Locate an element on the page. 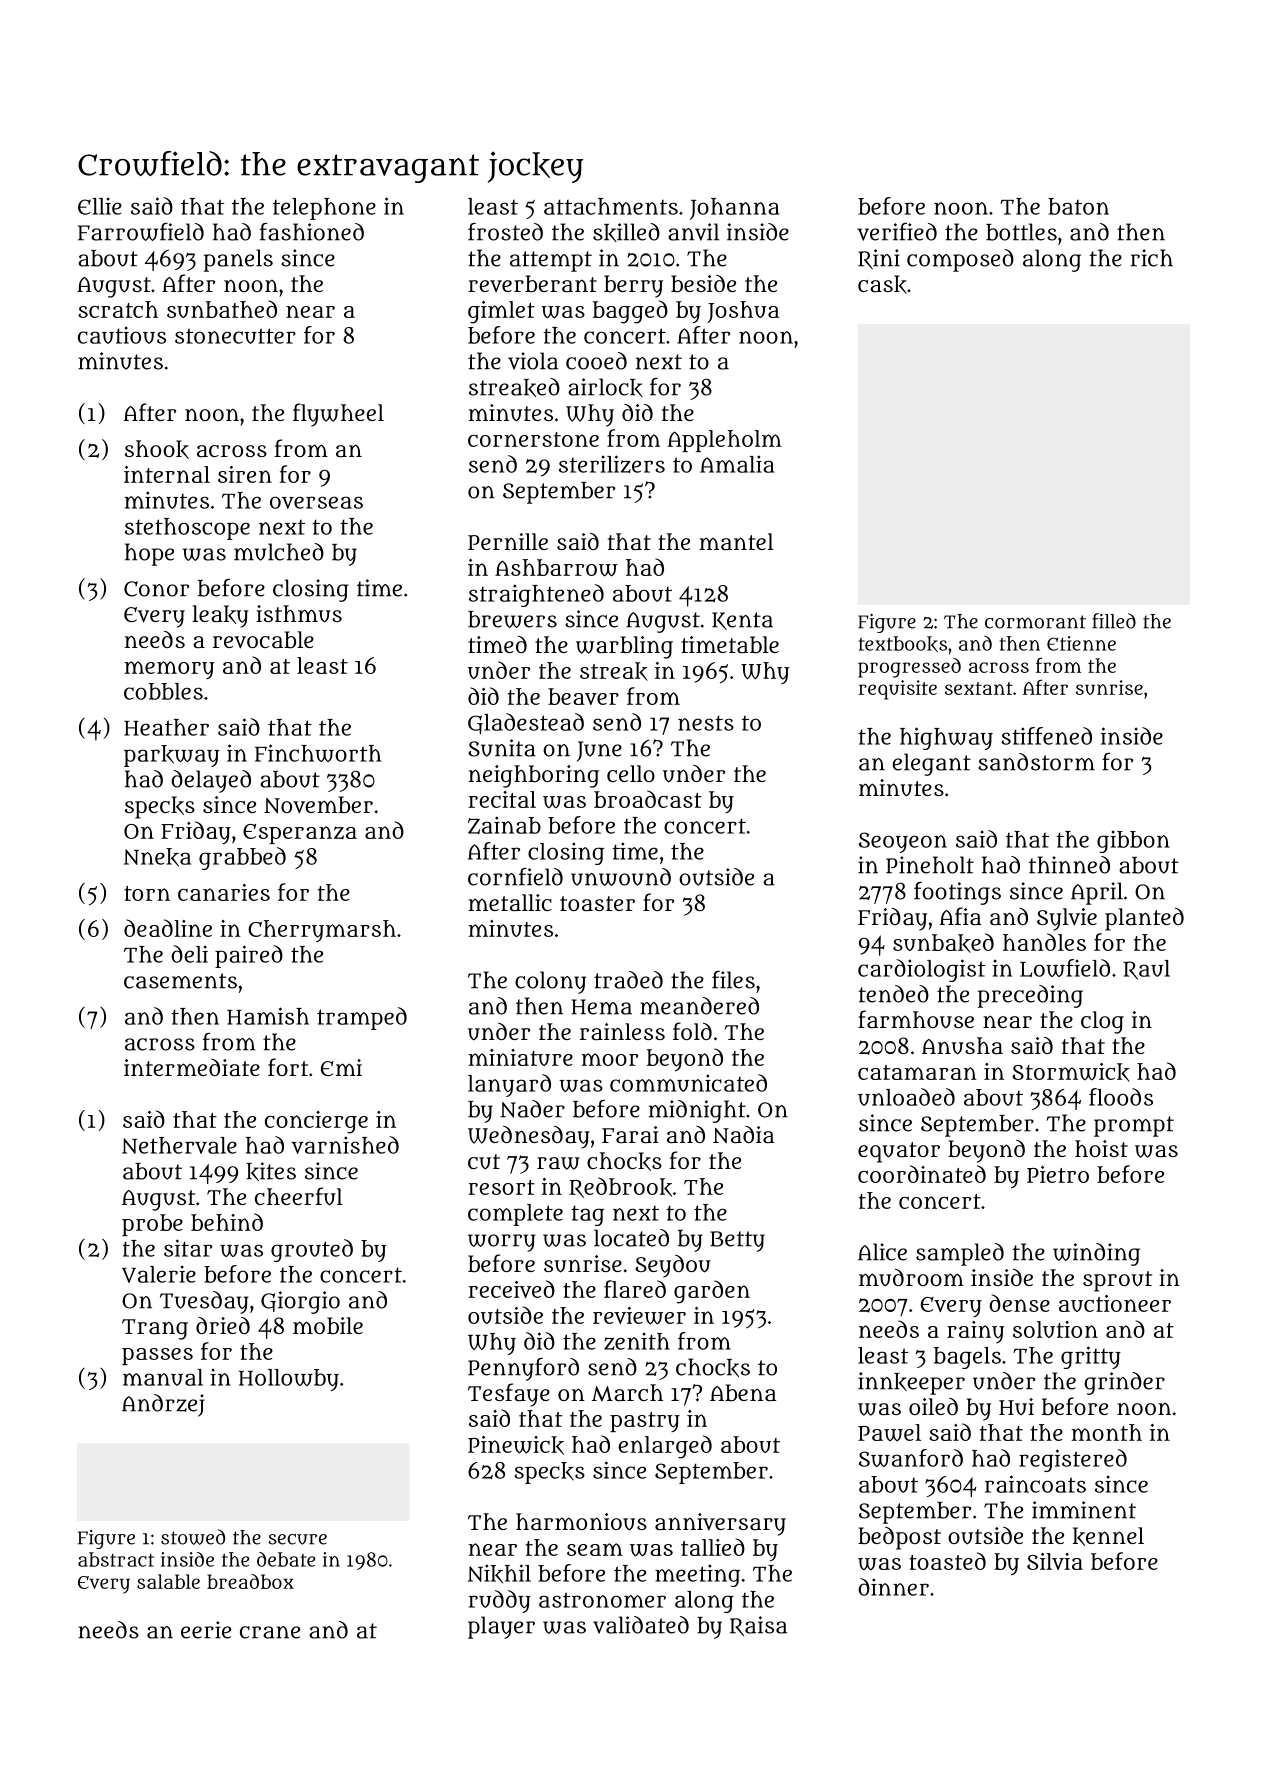 This image has width=1267, height=1792. telephone is located at coordinates (324, 209).
